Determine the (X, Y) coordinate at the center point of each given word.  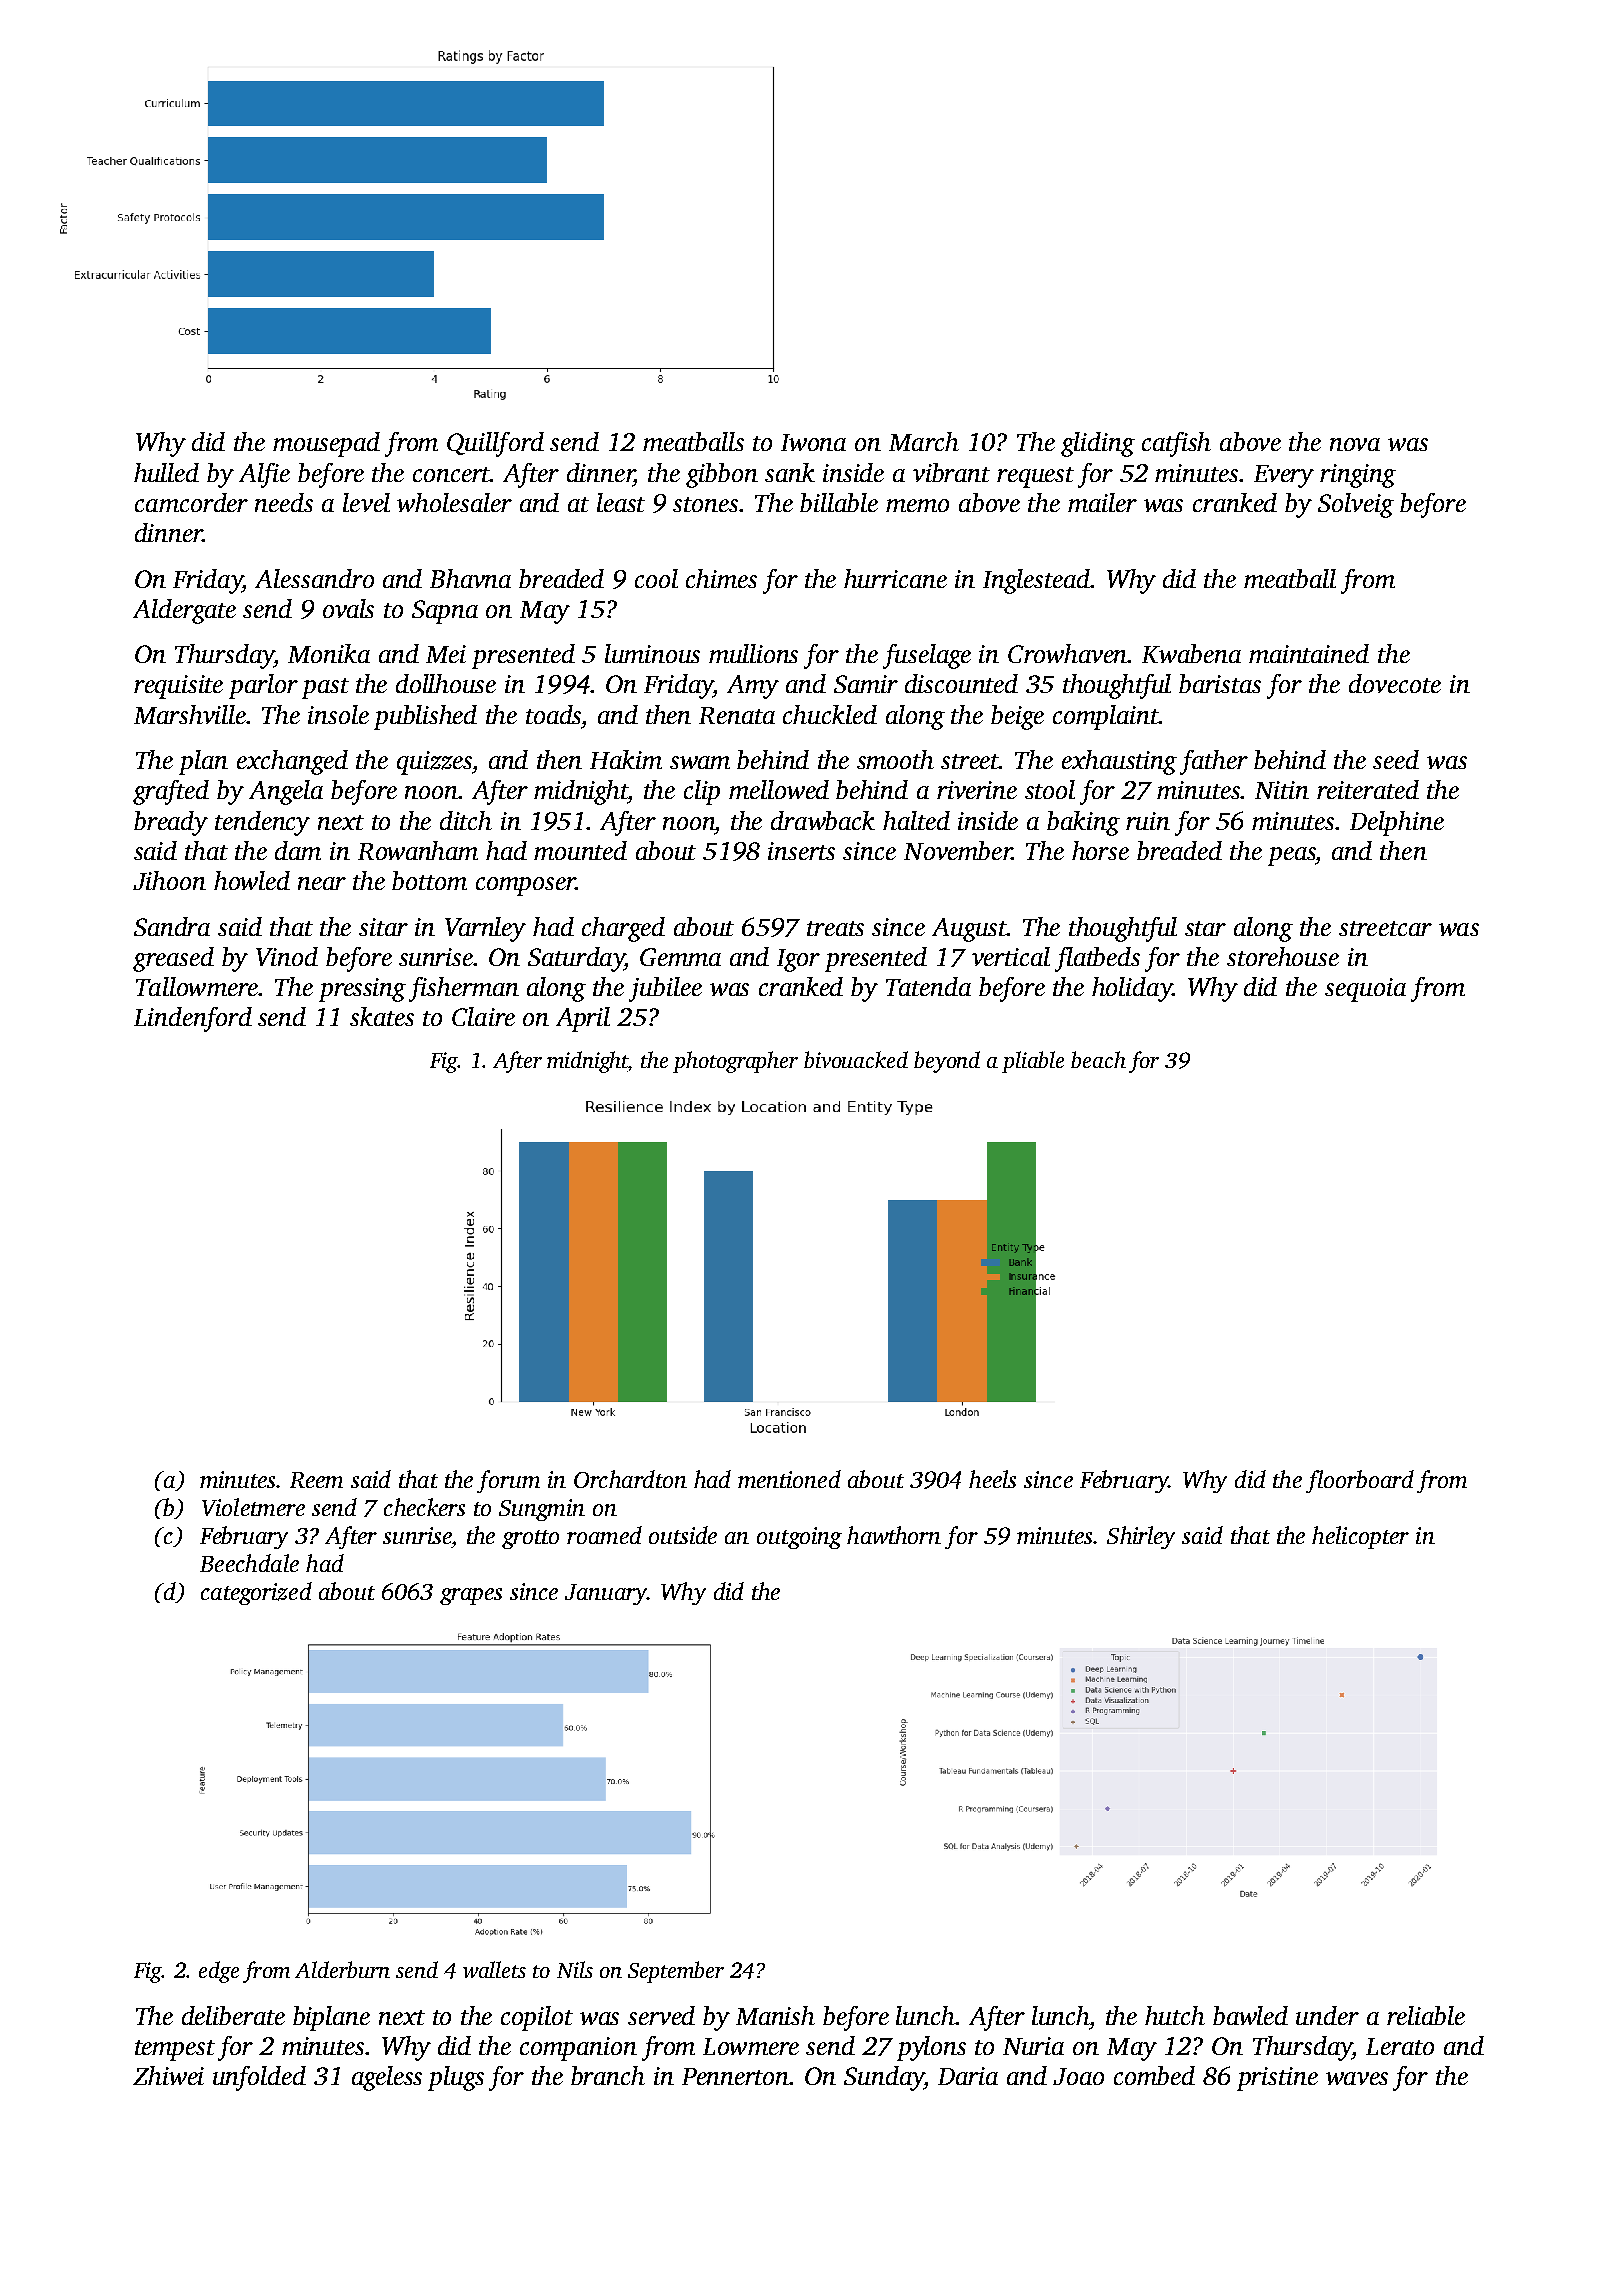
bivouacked (856, 1059)
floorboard (1360, 1481)
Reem (316, 1480)
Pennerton (736, 2076)
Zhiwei (168, 2075)
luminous (652, 653)
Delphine (1397, 823)
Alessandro (314, 578)
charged (623, 929)
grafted (171, 792)
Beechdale (249, 1563)
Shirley (1141, 1537)
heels (992, 1479)
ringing (1358, 476)
